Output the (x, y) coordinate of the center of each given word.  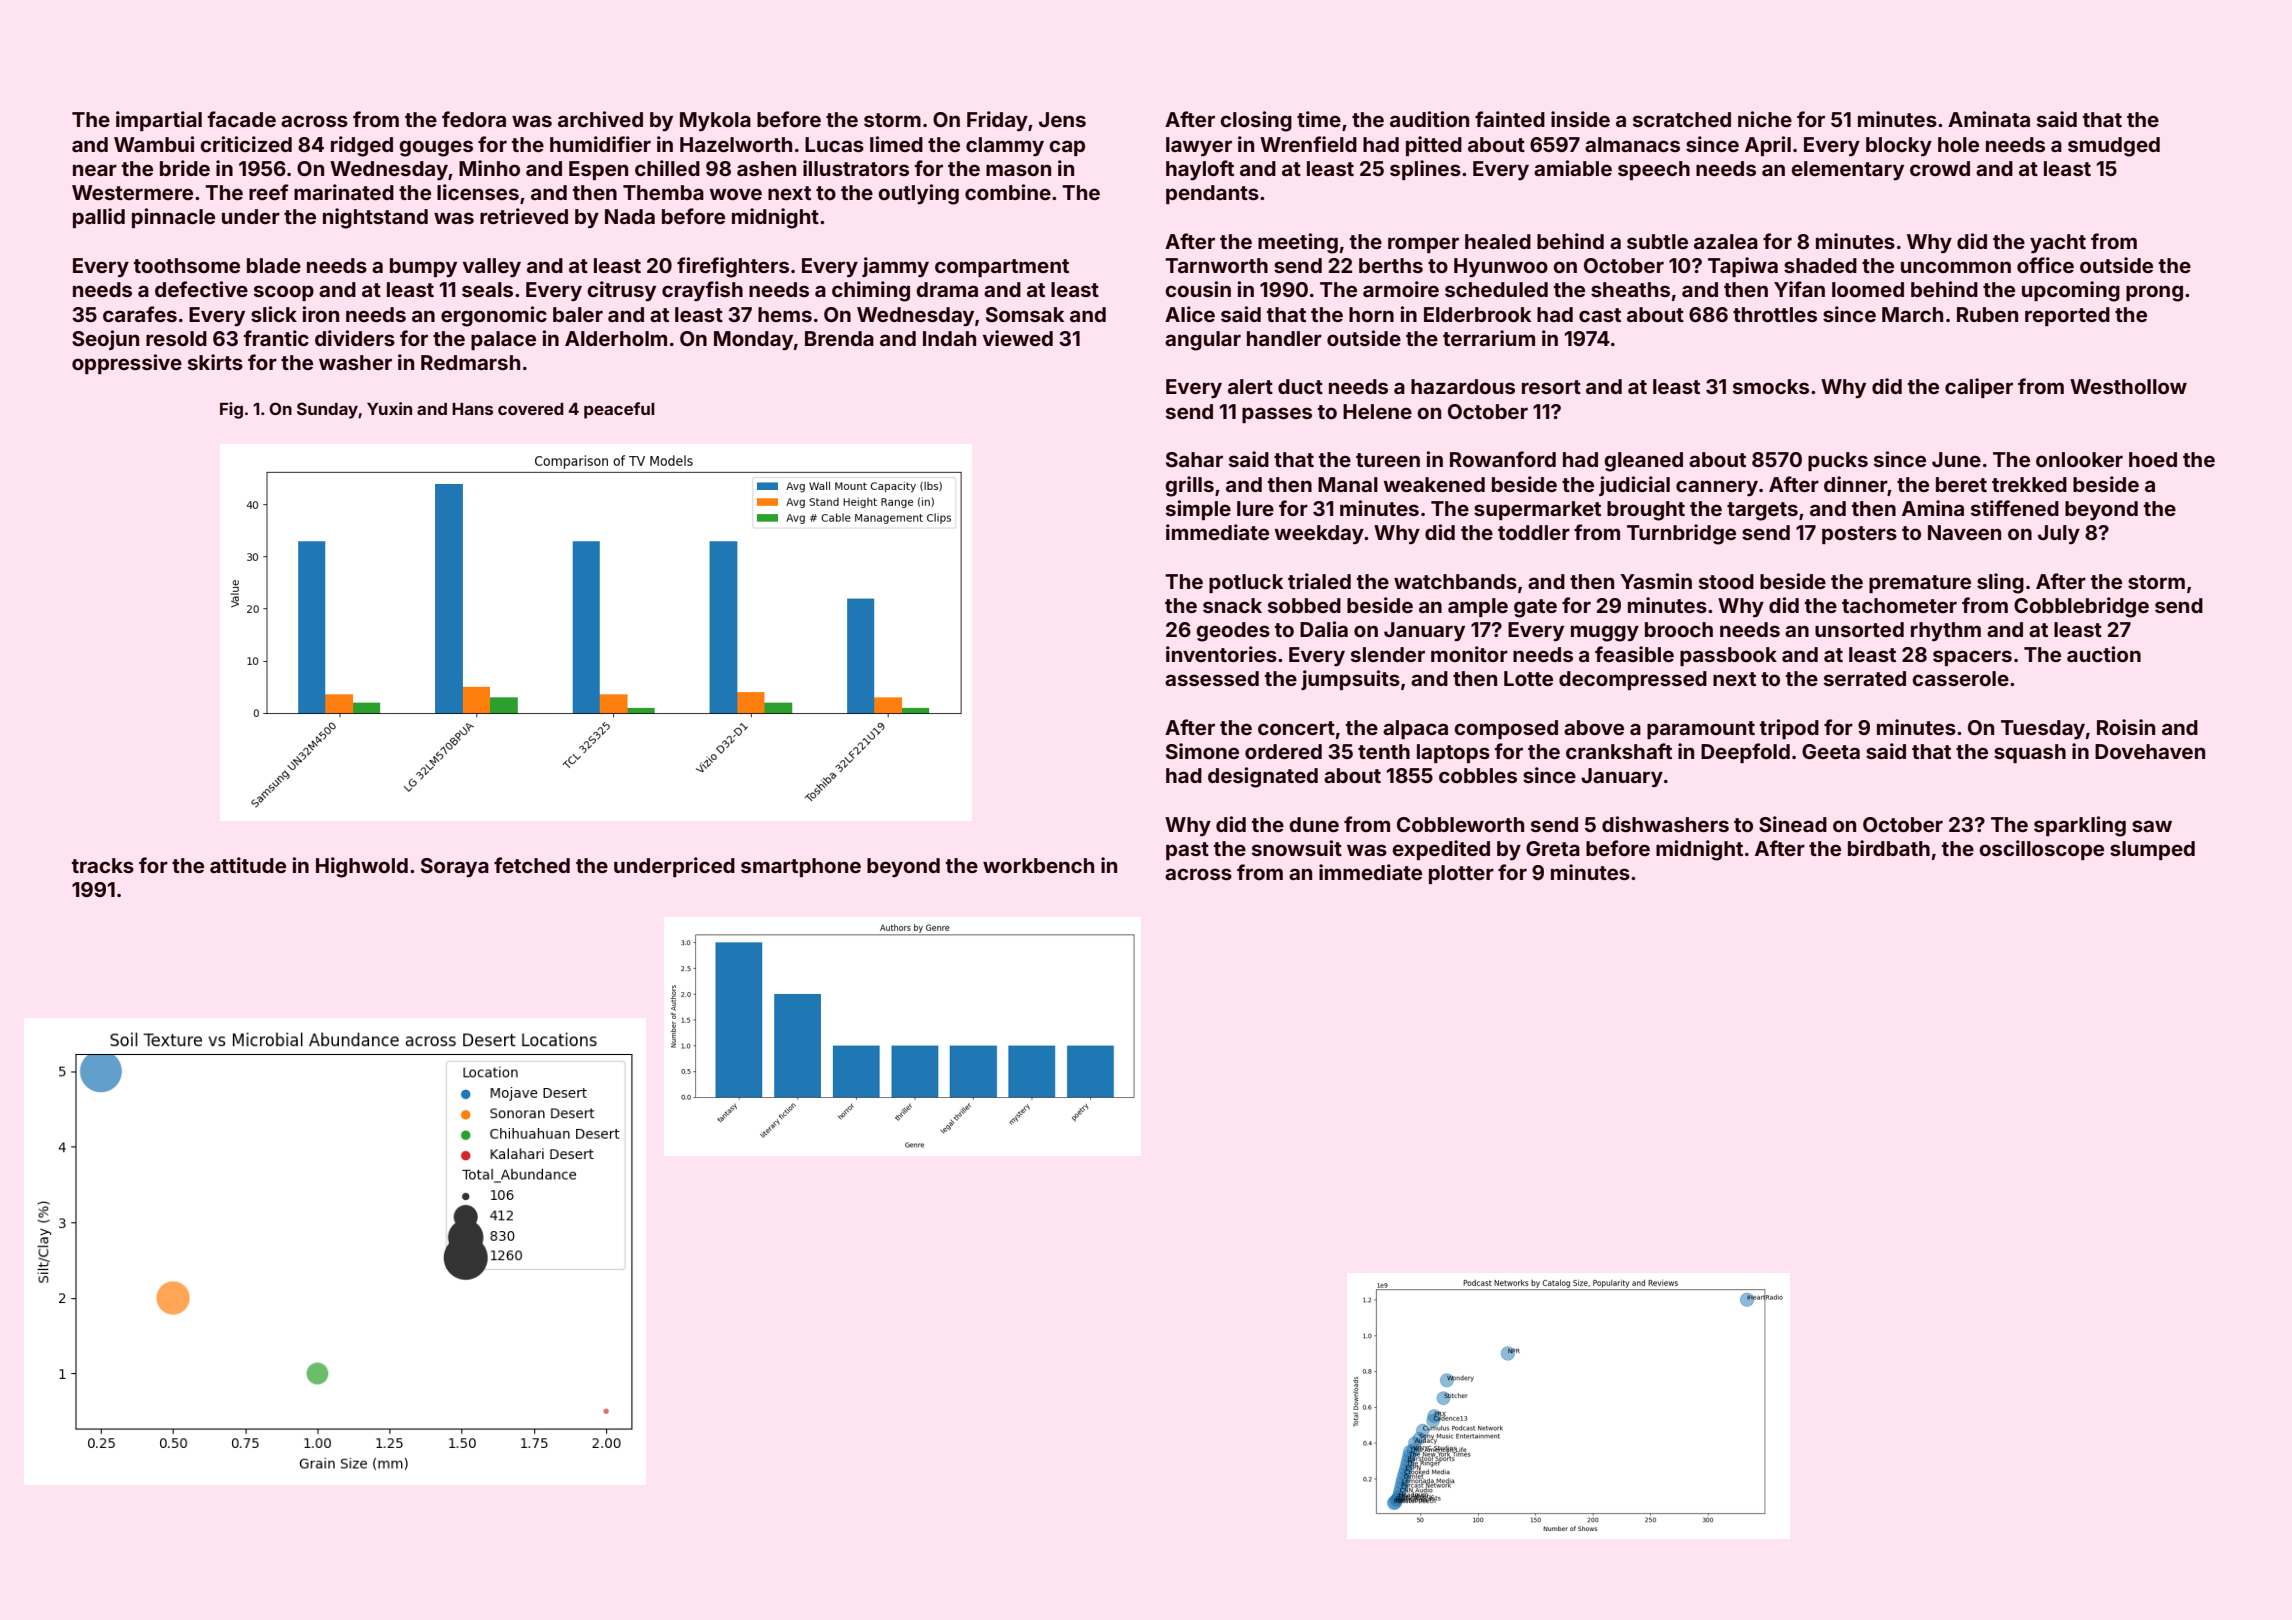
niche (1765, 119)
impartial (159, 121)
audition (1429, 119)
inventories (1221, 654)
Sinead (1793, 824)
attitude (248, 865)
